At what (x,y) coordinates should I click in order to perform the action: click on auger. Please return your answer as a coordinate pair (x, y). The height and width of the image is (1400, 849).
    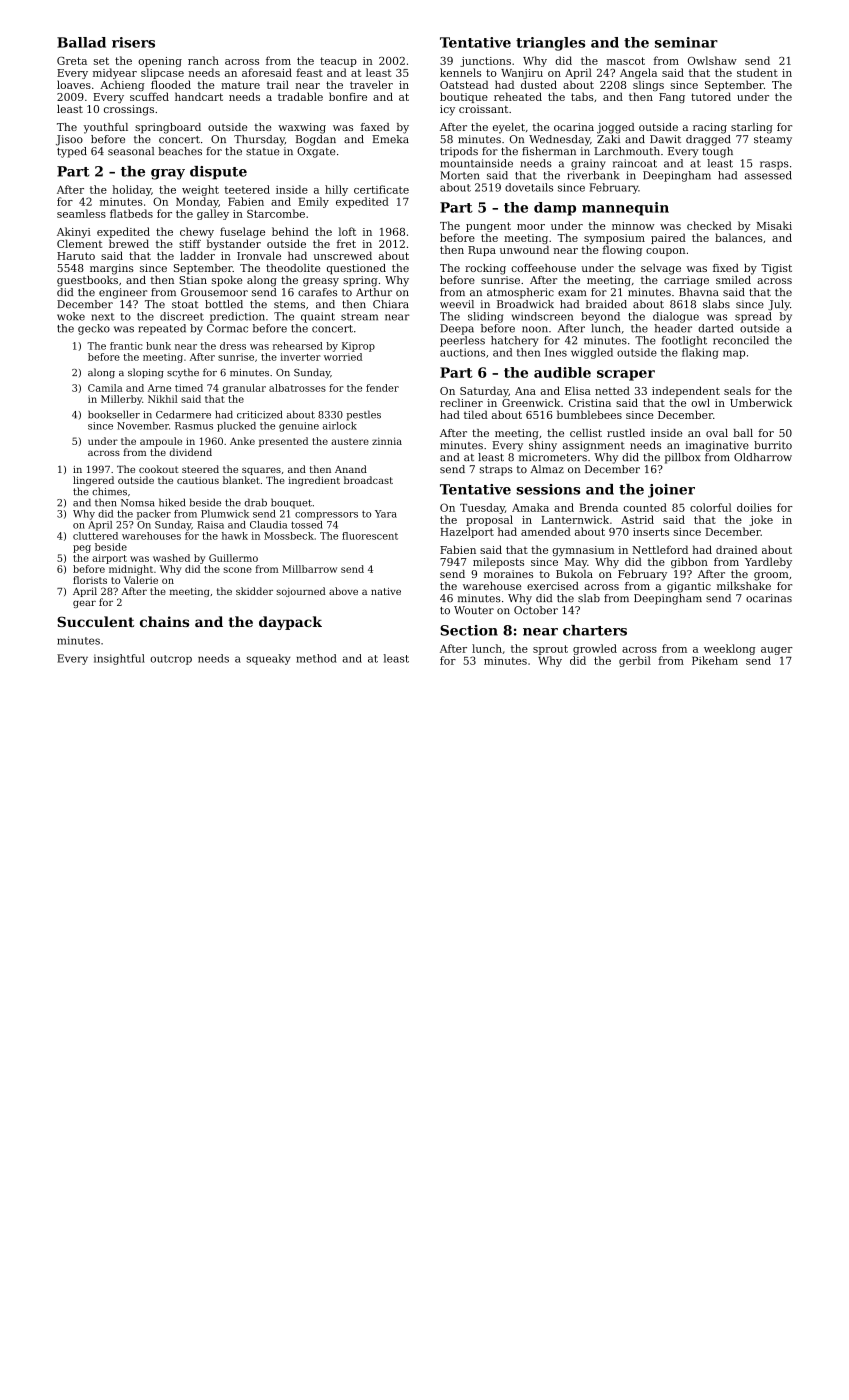
    Looking at the image, I should click on (777, 651).
